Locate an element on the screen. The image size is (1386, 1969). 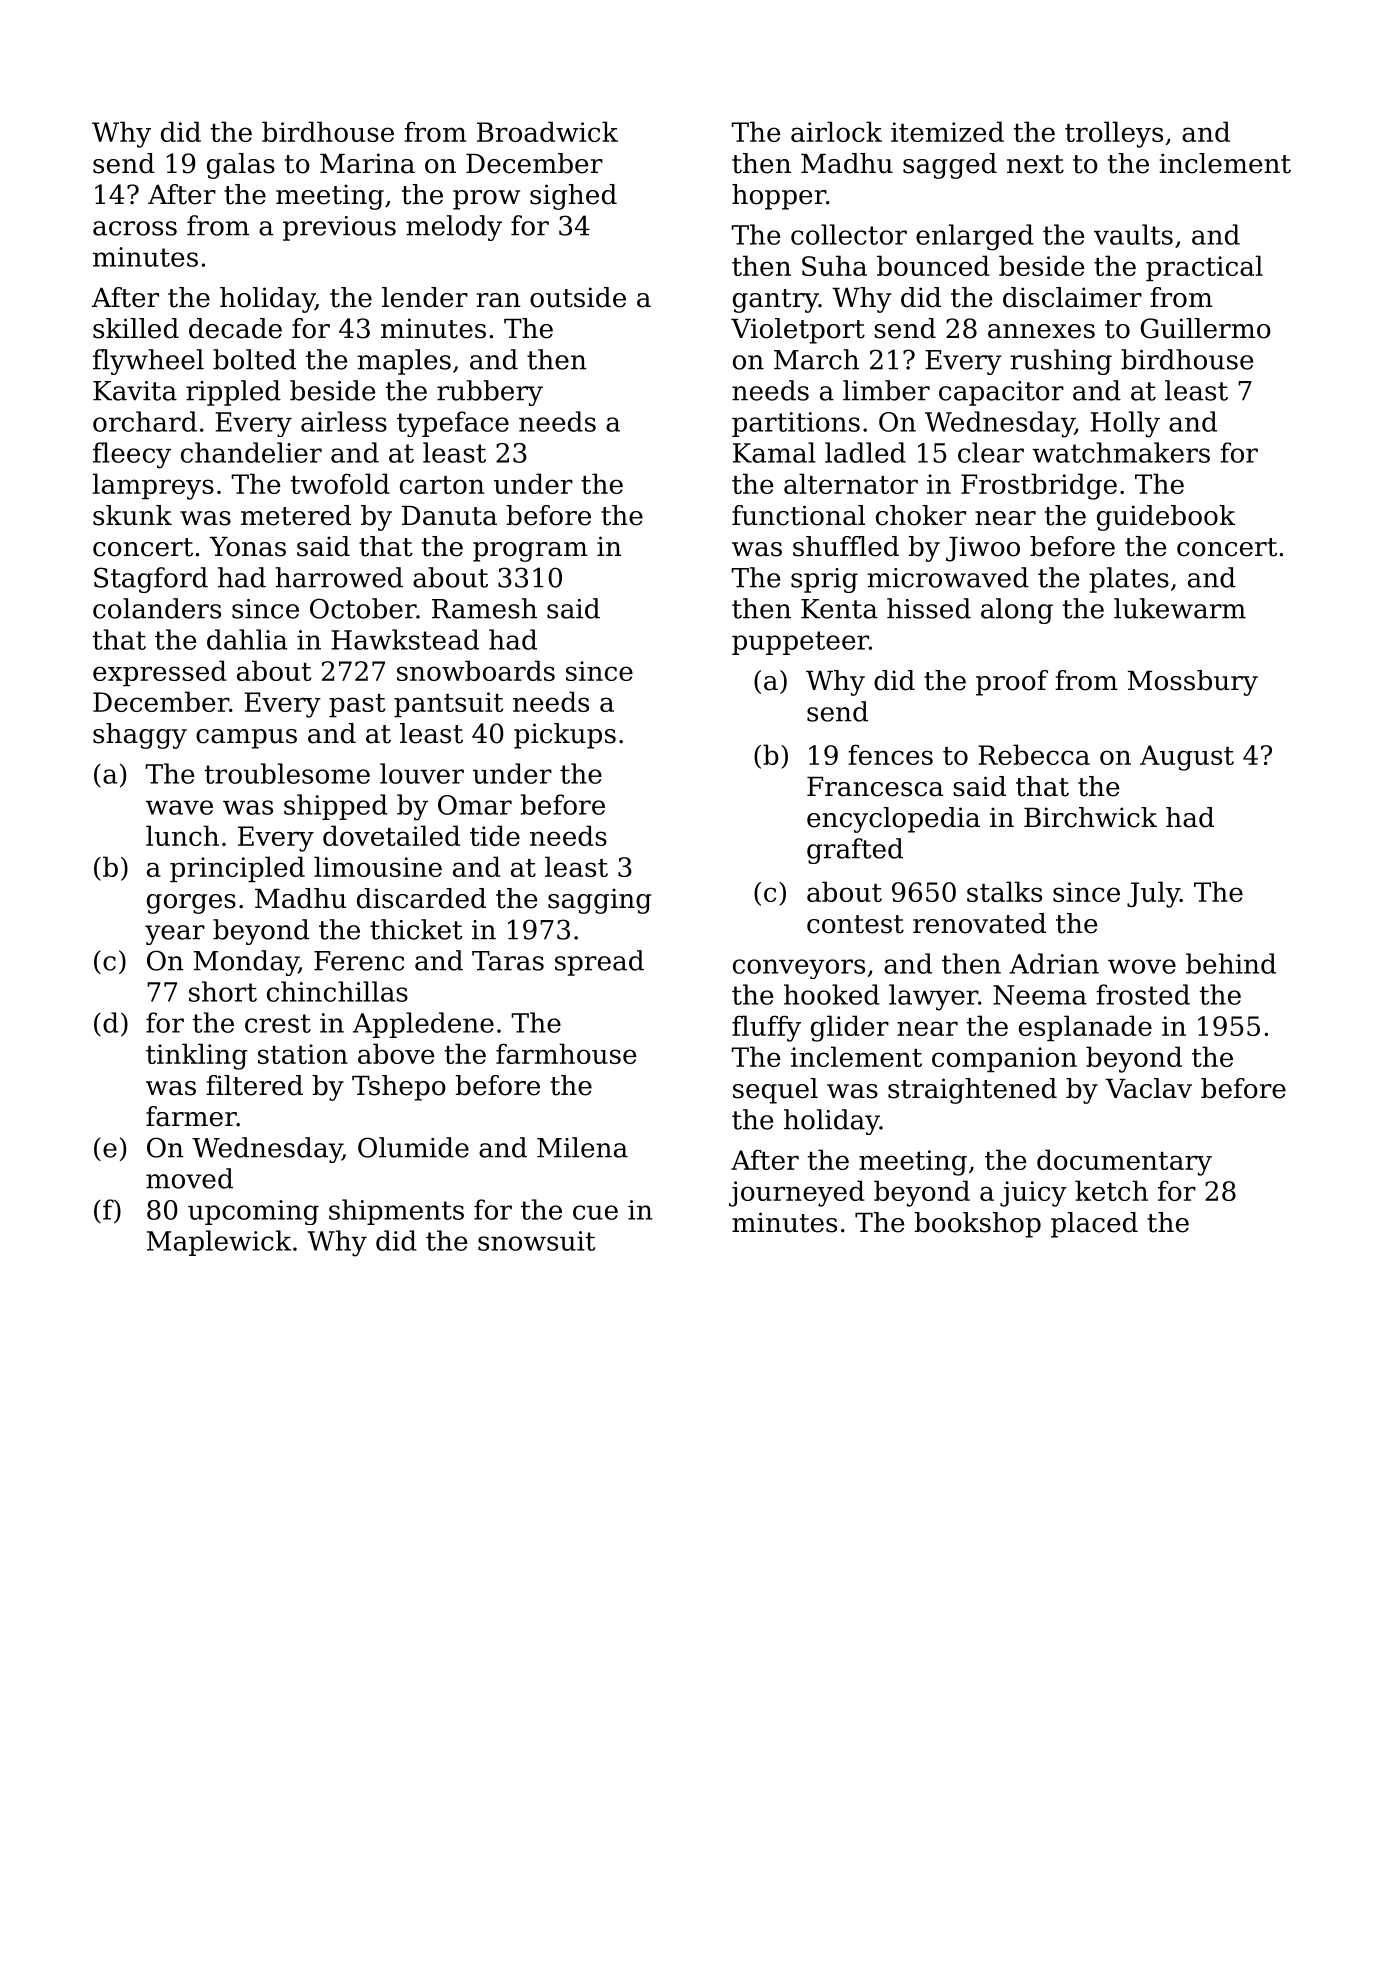
hooked is located at coordinates (832, 994).
